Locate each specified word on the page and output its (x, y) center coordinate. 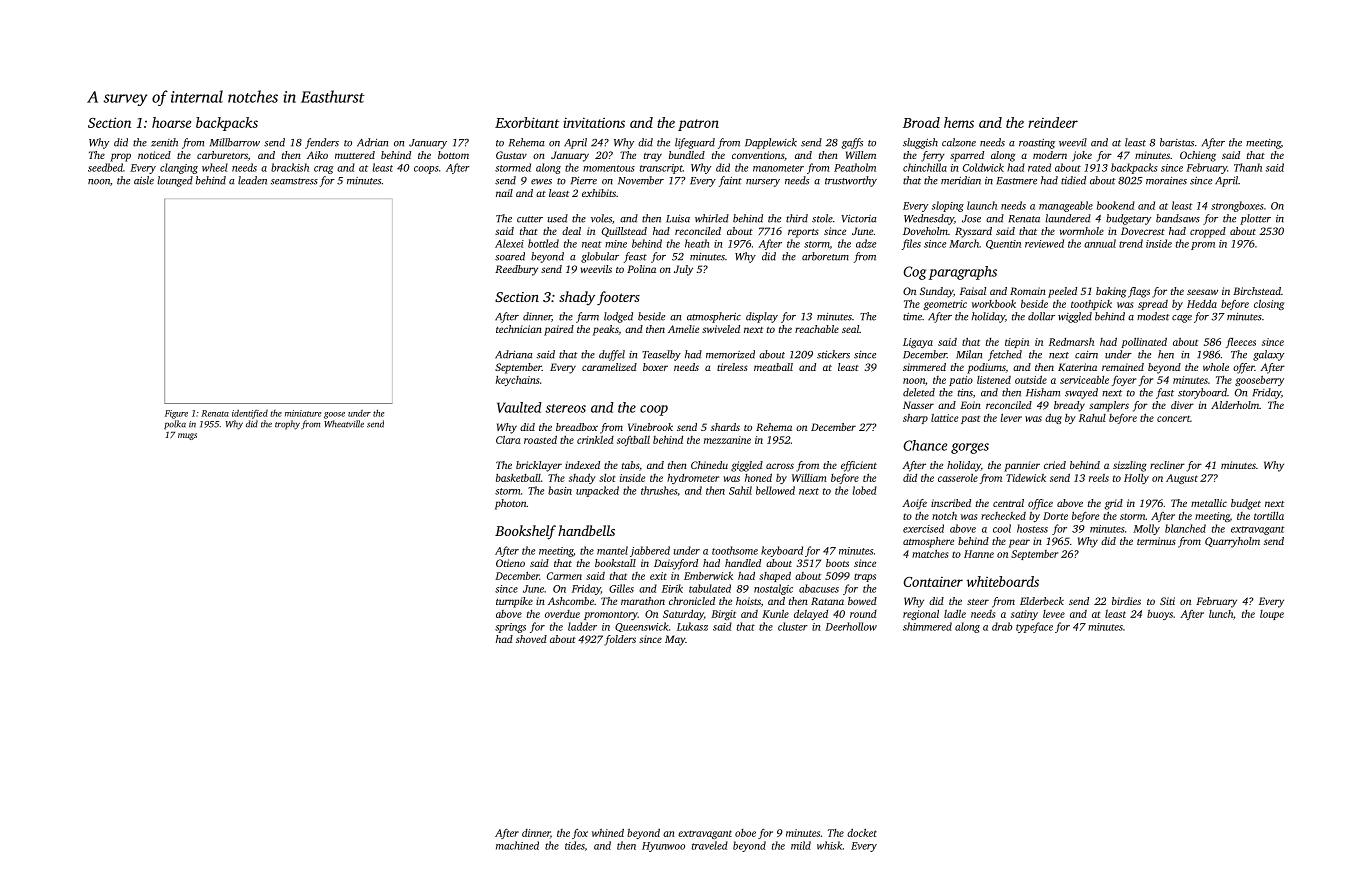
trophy (287, 425)
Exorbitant (527, 122)
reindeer (1053, 122)
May (675, 640)
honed (758, 477)
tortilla (1269, 516)
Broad (921, 122)
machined (517, 845)
